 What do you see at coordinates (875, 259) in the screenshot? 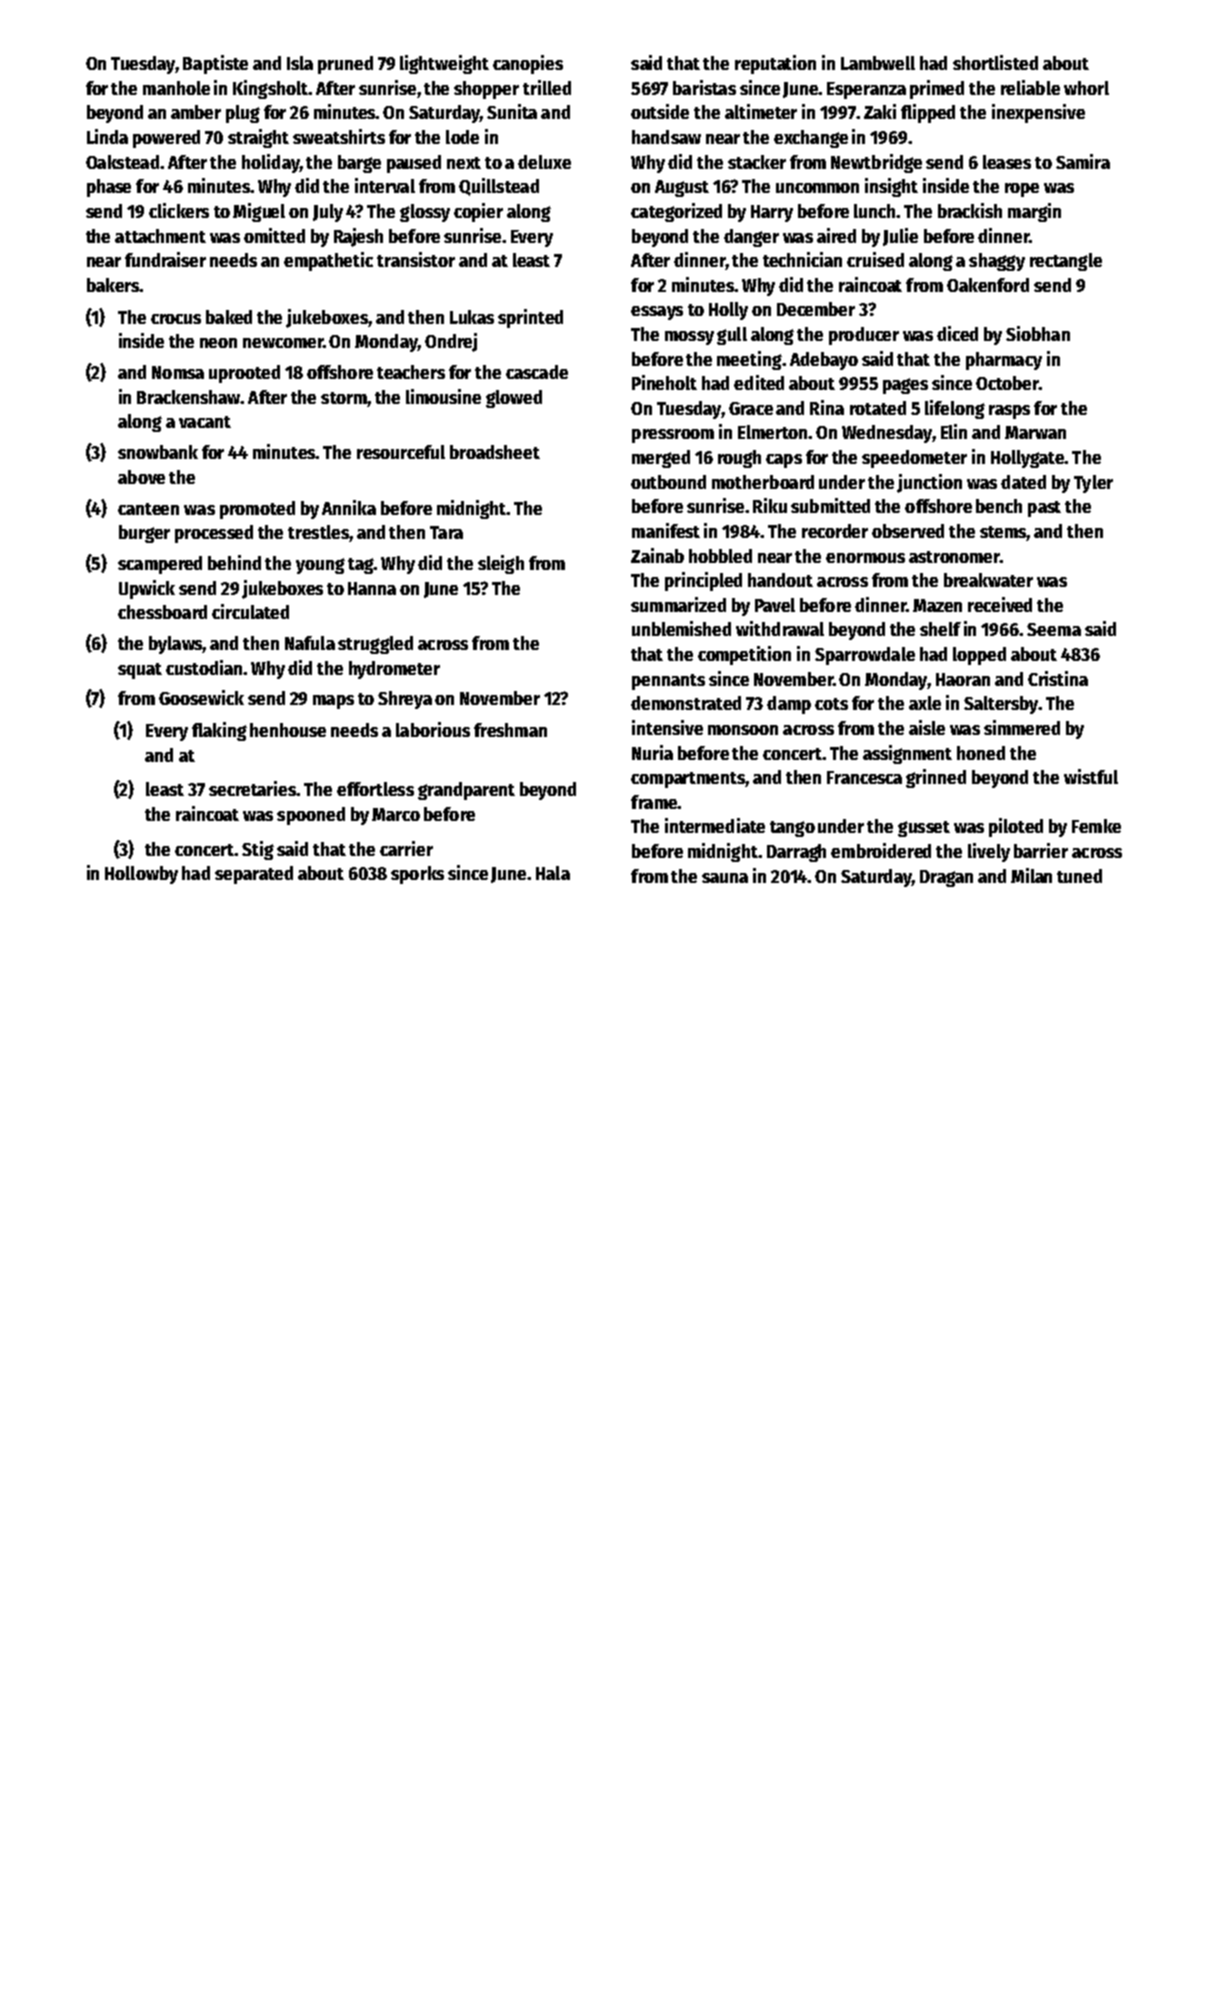
I see `cruised` at bounding box center [875, 259].
